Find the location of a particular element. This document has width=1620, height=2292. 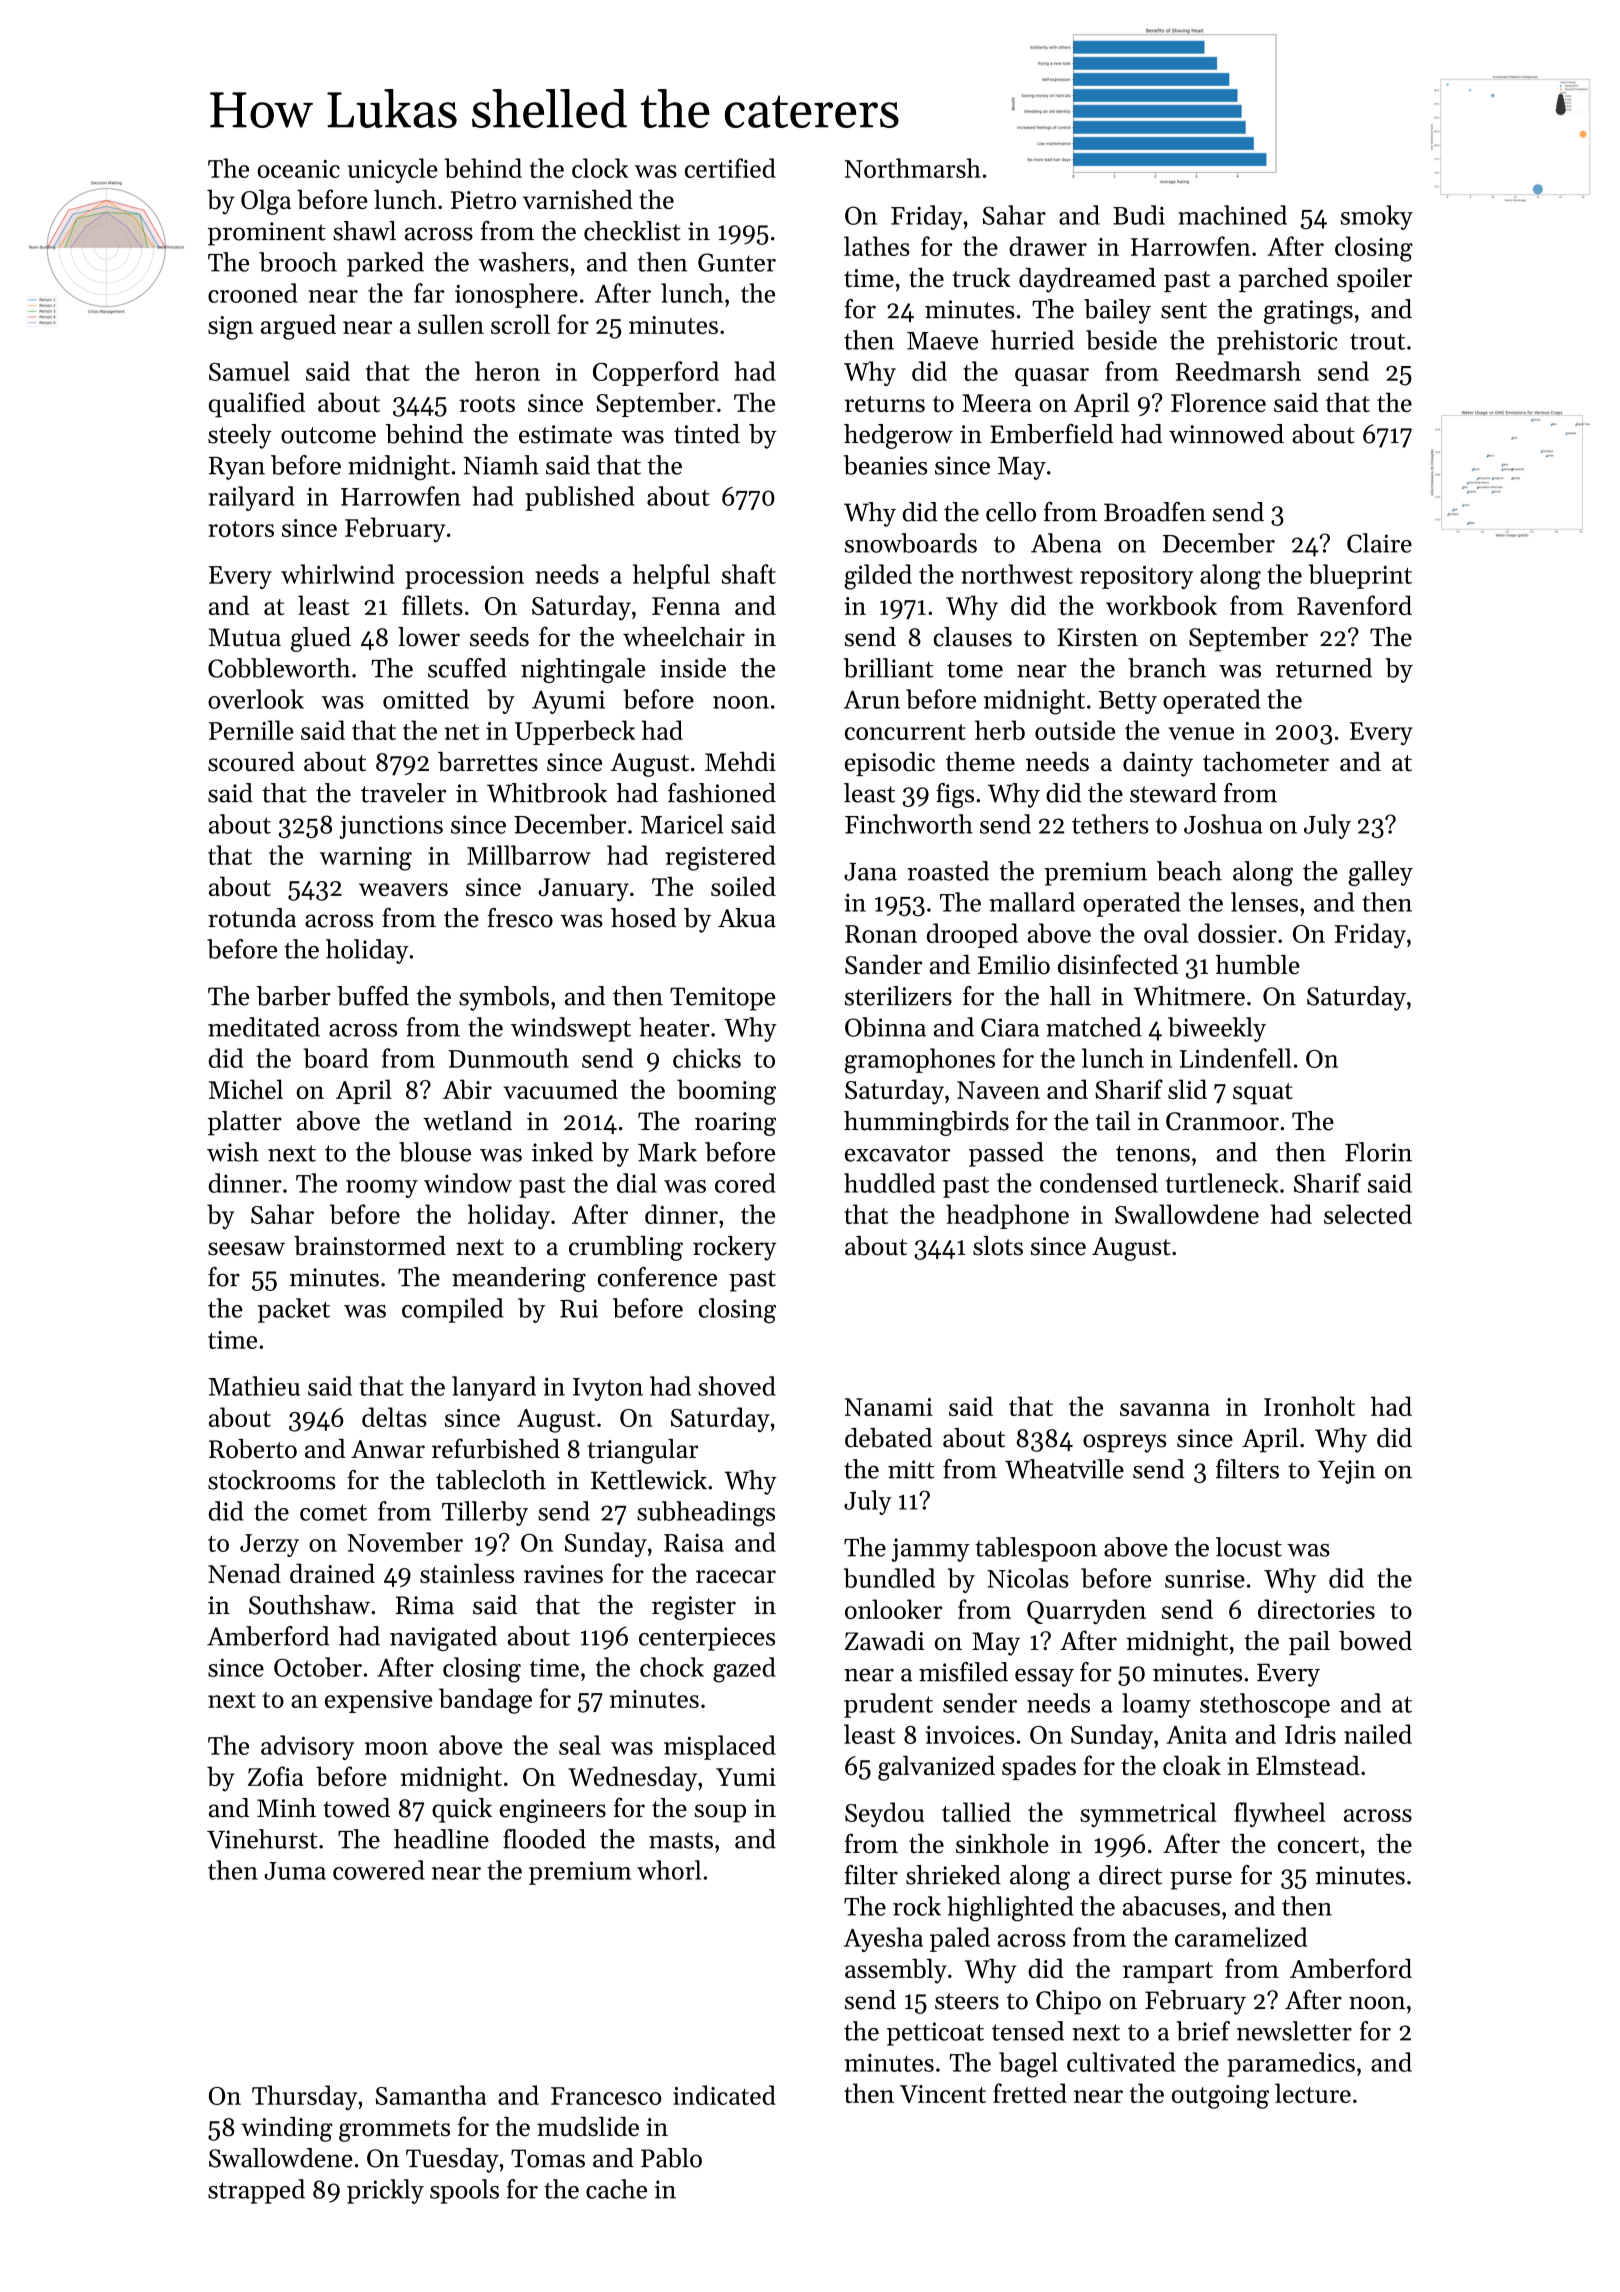

Claire is located at coordinates (1379, 543).
